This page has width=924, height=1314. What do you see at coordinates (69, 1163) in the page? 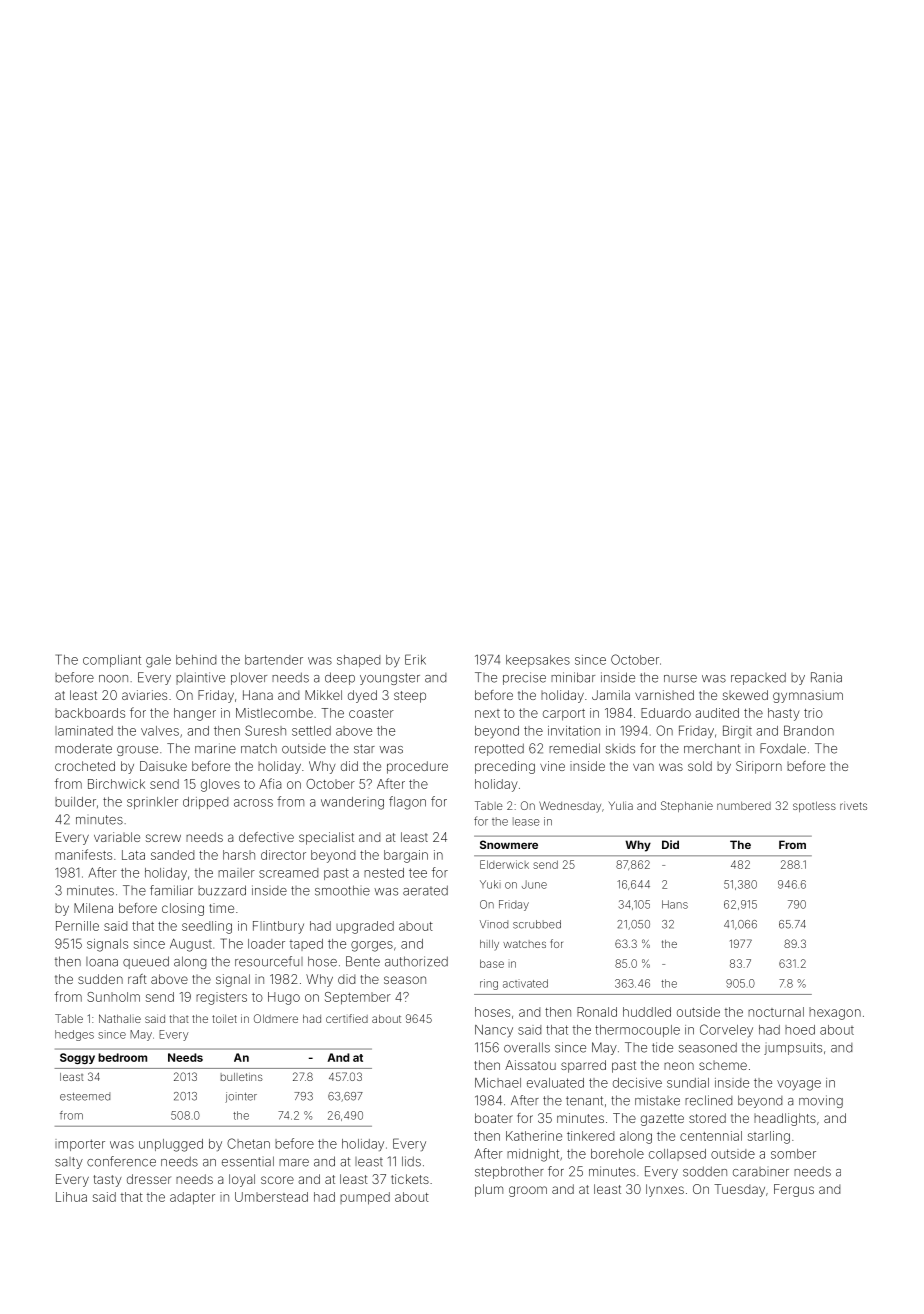
I see `salty` at bounding box center [69, 1163].
